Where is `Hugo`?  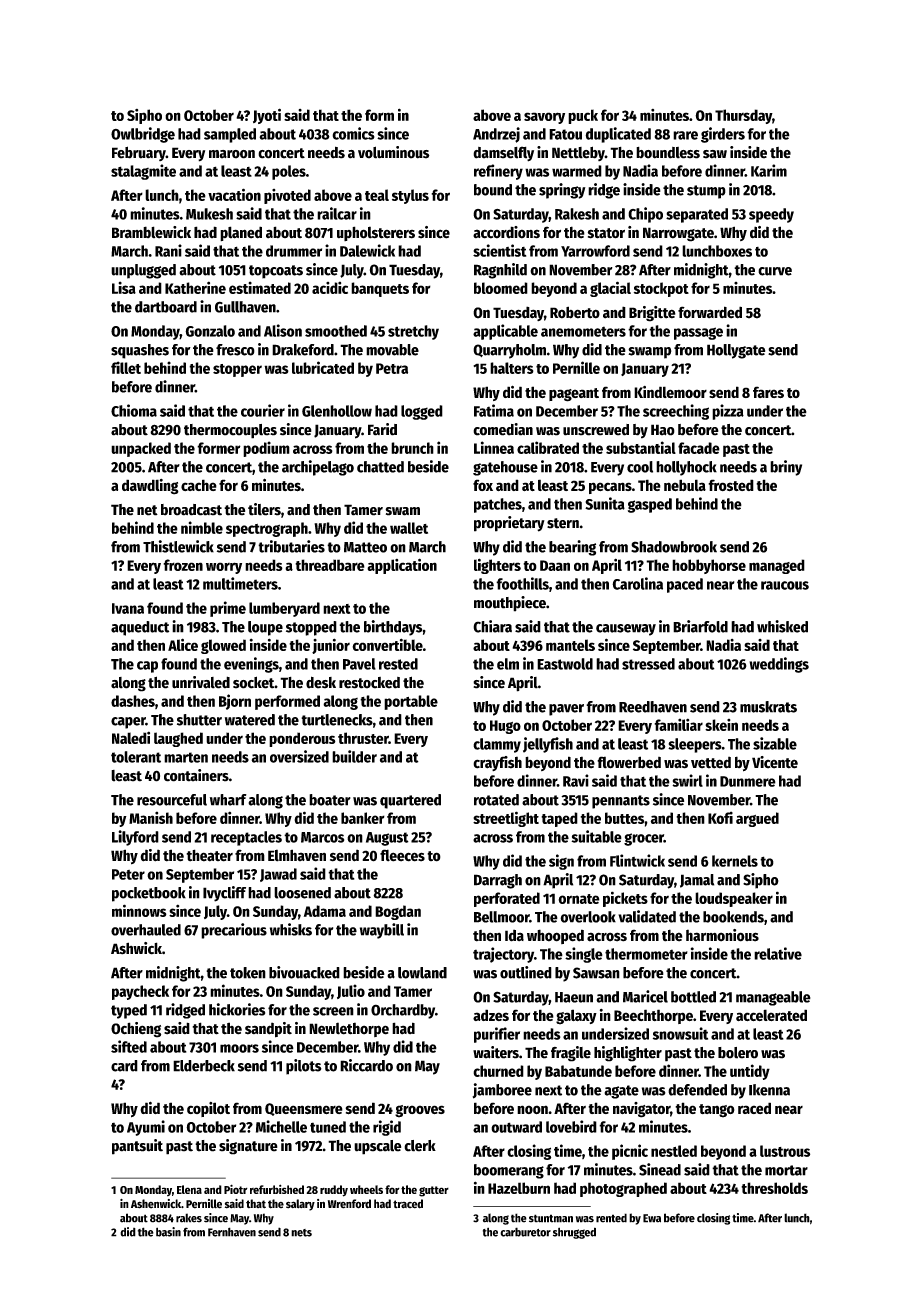 Hugo is located at coordinates (505, 727).
